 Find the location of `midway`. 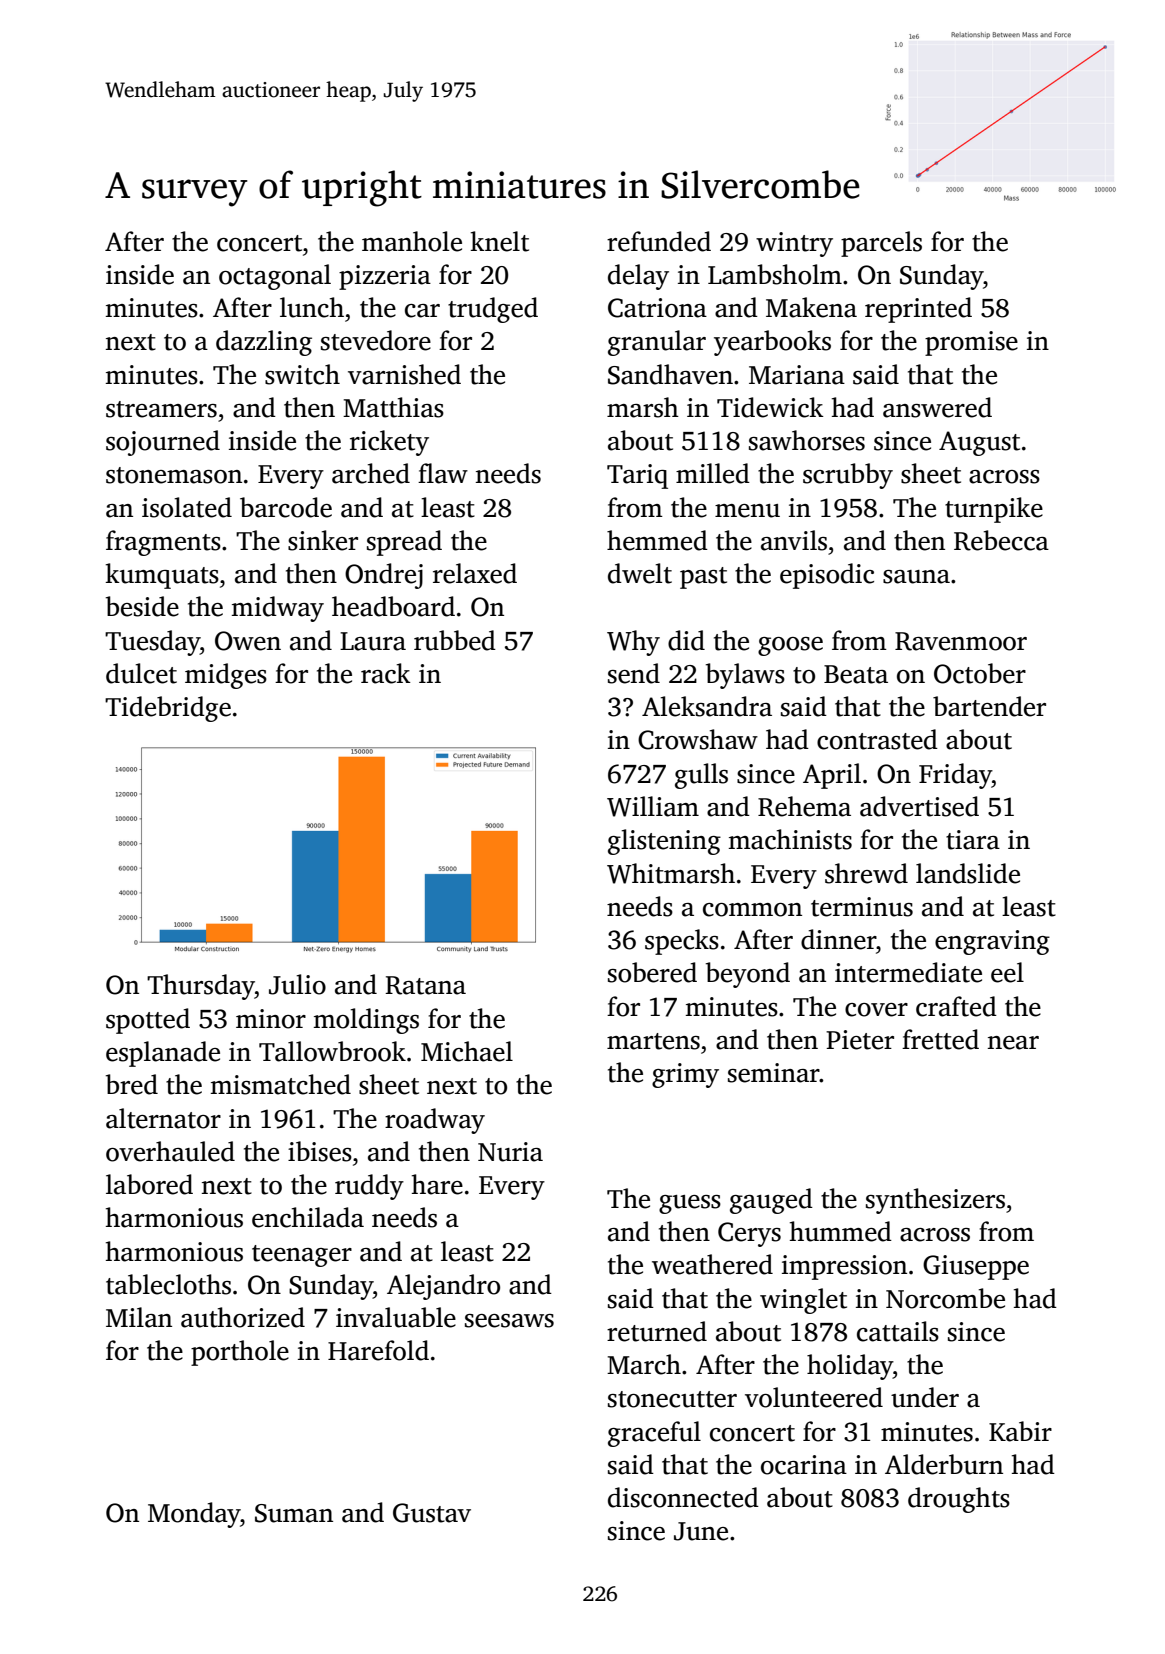

midway is located at coordinates (278, 609).
